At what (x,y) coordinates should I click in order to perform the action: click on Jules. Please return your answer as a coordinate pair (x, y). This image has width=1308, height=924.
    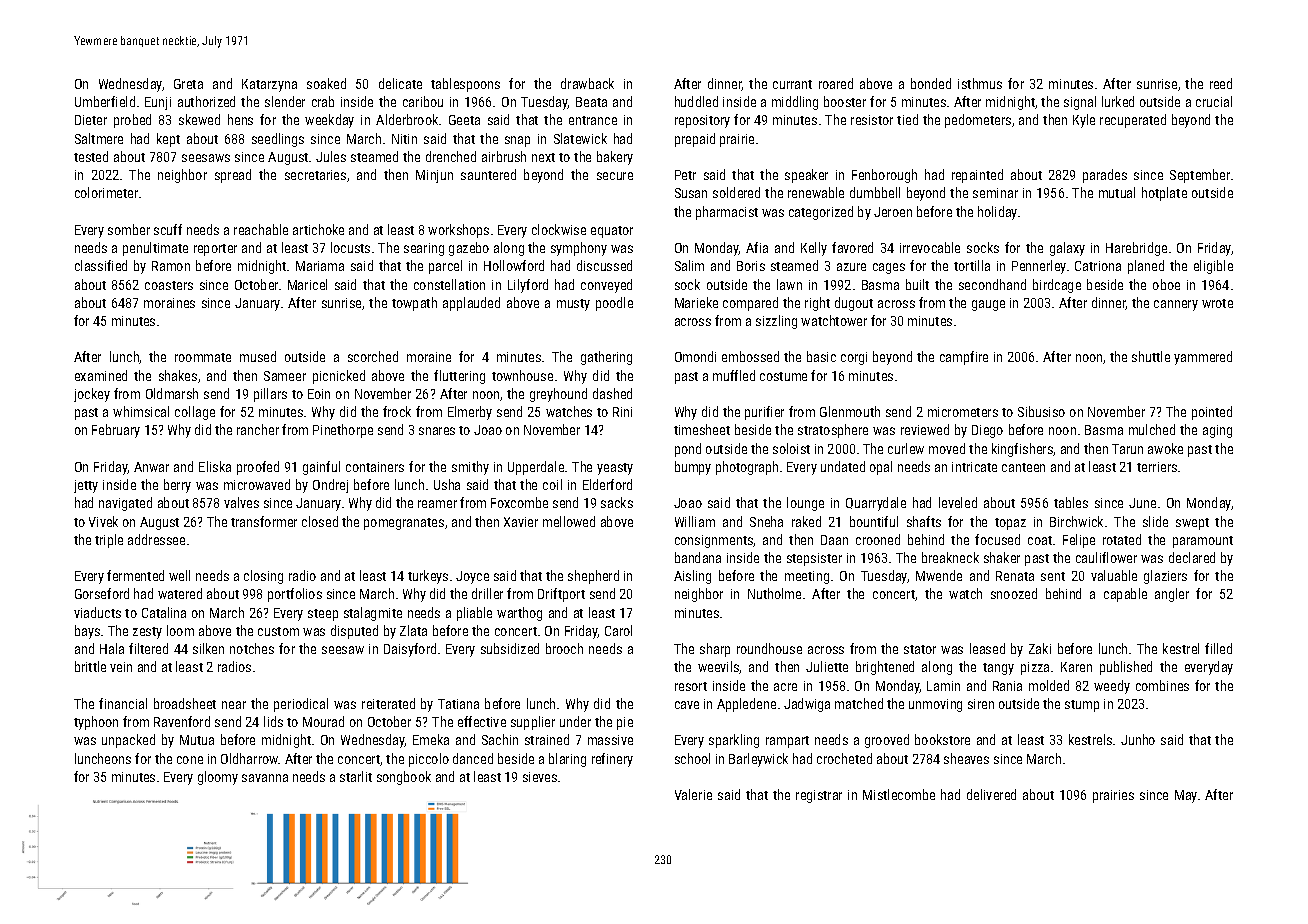
    Looking at the image, I should click on (331, 156).
